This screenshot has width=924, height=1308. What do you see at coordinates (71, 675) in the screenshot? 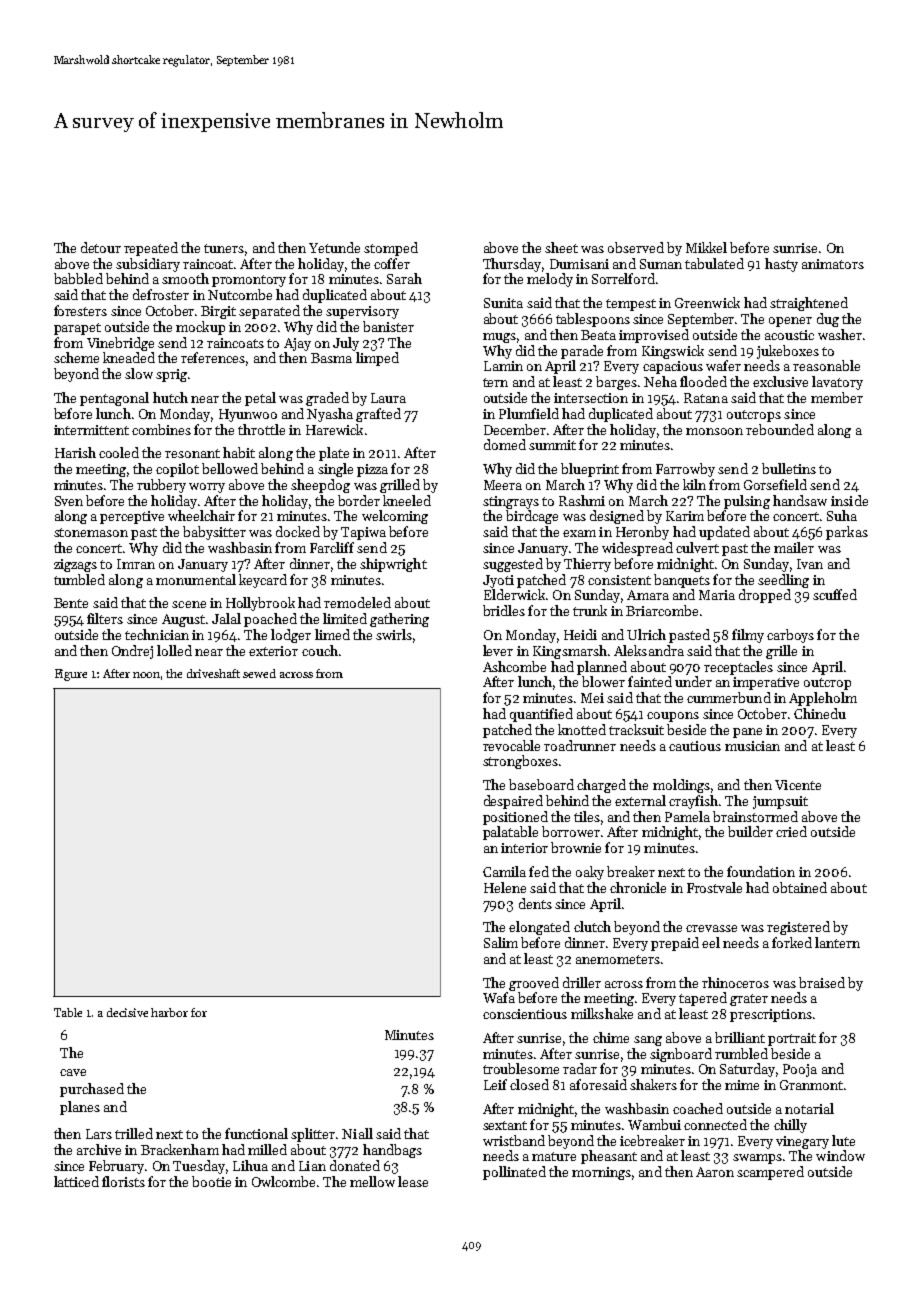
I see `Figure` at bounding box center [71, 675].
